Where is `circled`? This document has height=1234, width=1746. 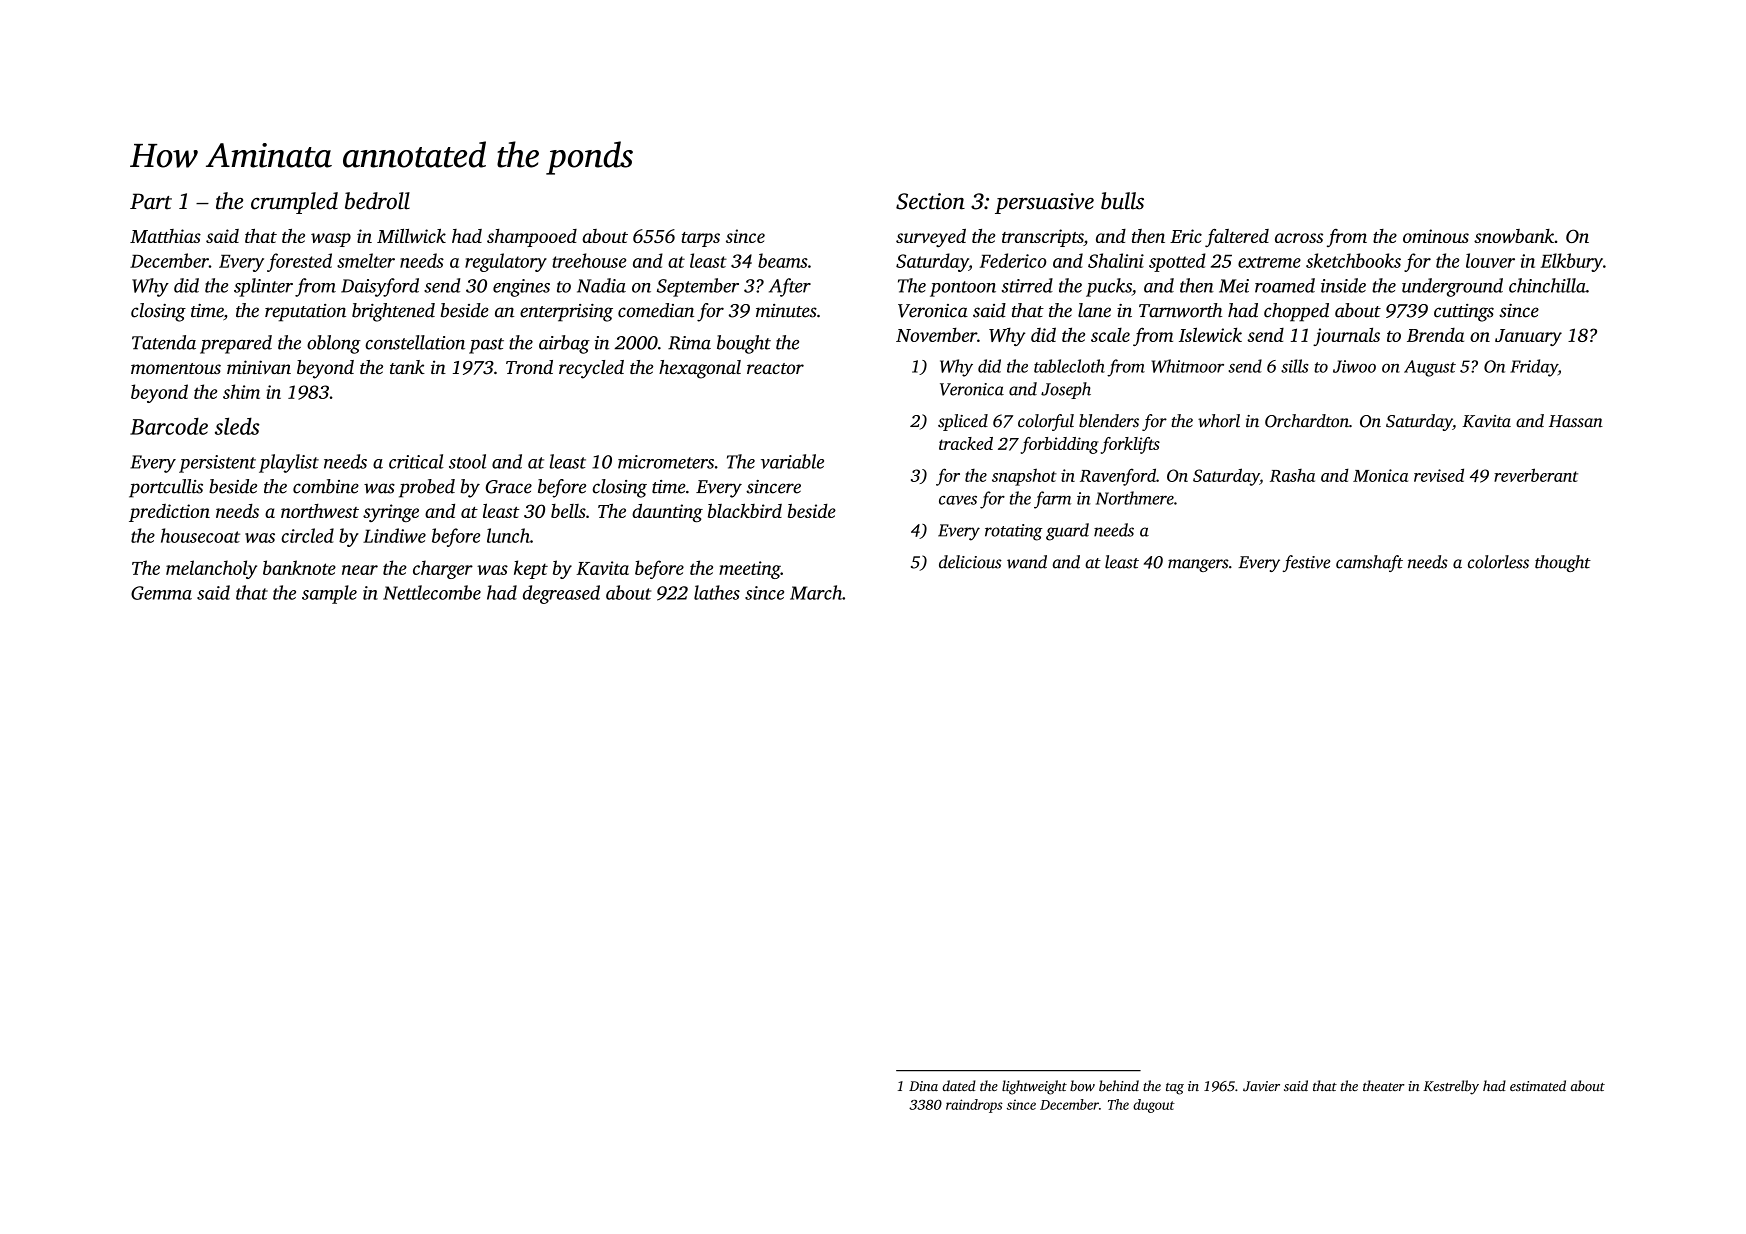 circled is located at coordinates (307, 535).
